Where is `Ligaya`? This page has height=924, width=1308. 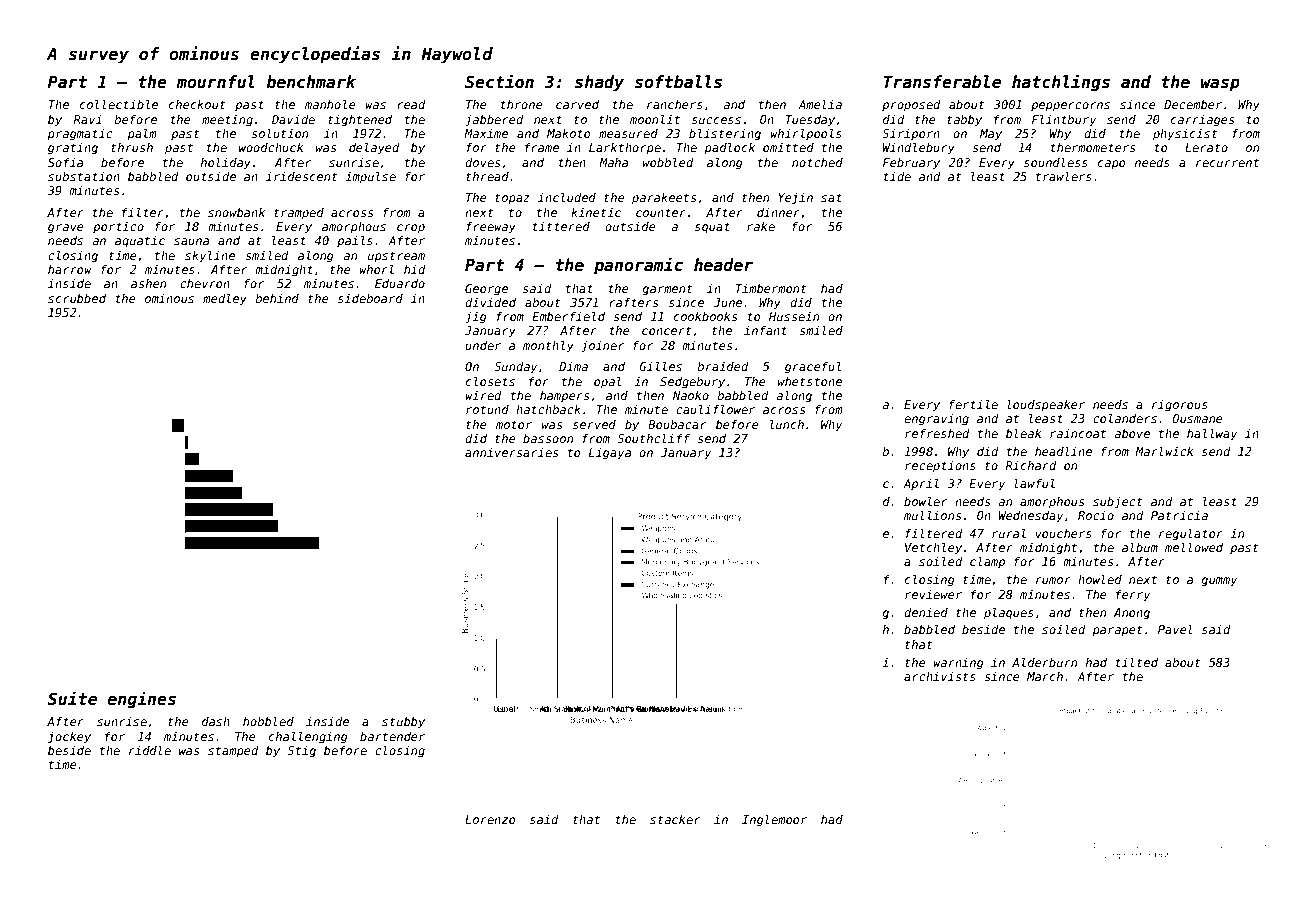
Ligaya is located at coordinates (610, 454).
